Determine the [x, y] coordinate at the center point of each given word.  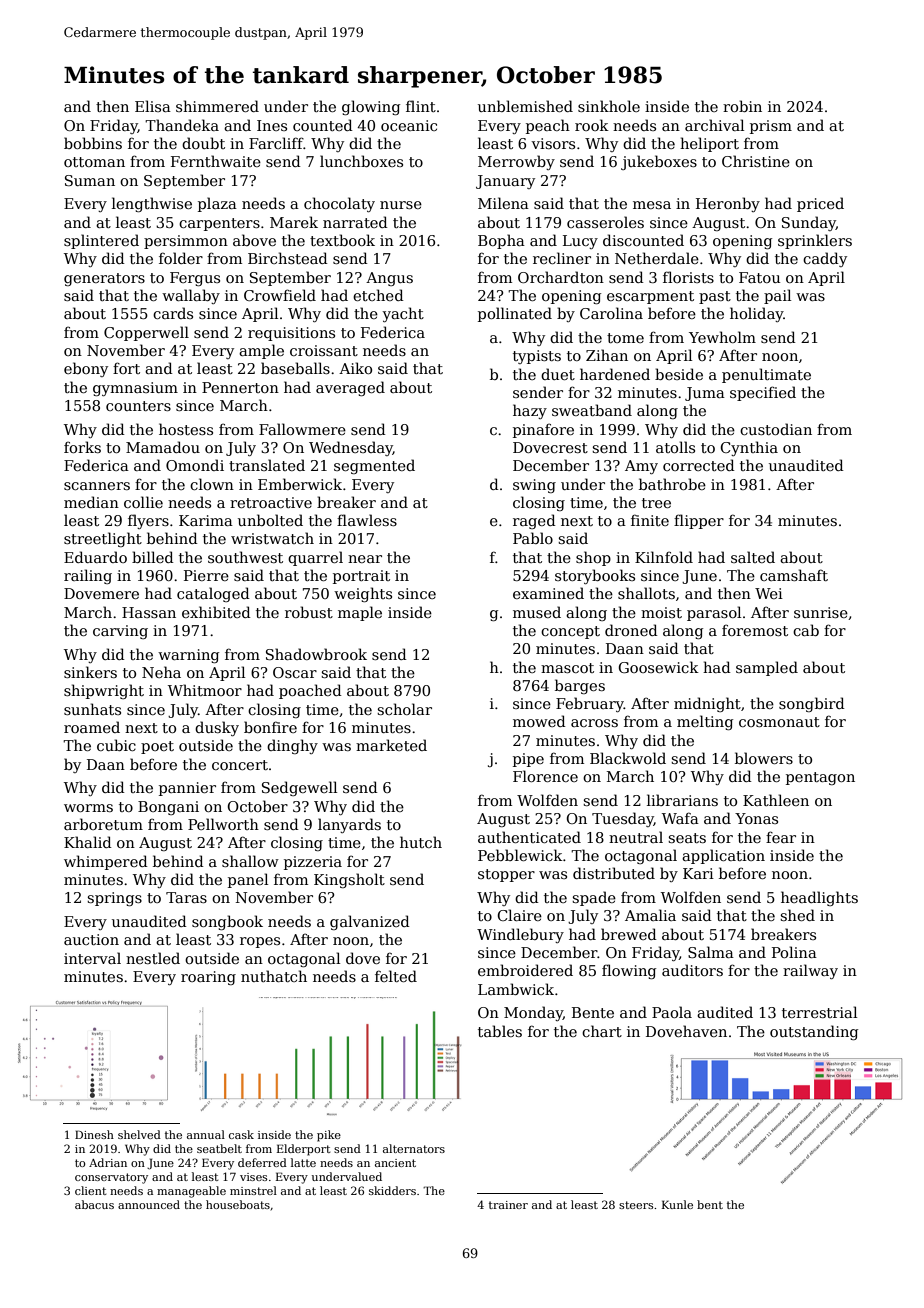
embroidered [525, 970]
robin [742, 106]
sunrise [821, 612]
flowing [629, 971]
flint [421, 106]
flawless [367, 520]
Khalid [88, 842]
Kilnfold [664, 557]
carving [120, 632]
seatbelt [219, 1148]
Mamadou [163, 447]
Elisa [153, 106]
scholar [404, 709]
